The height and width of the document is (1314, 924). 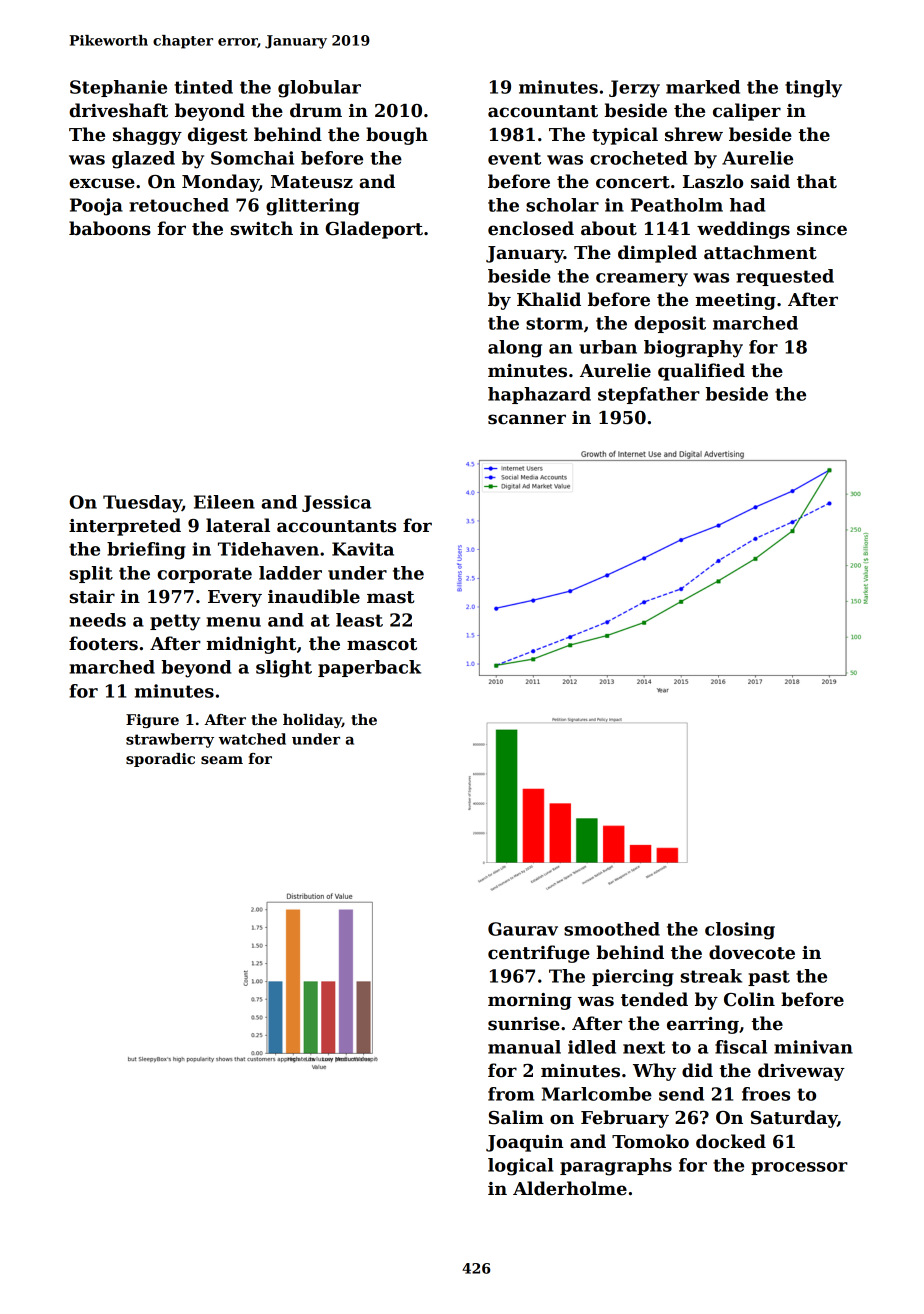 I want to click on qualified, so click(x=701, y=372).
